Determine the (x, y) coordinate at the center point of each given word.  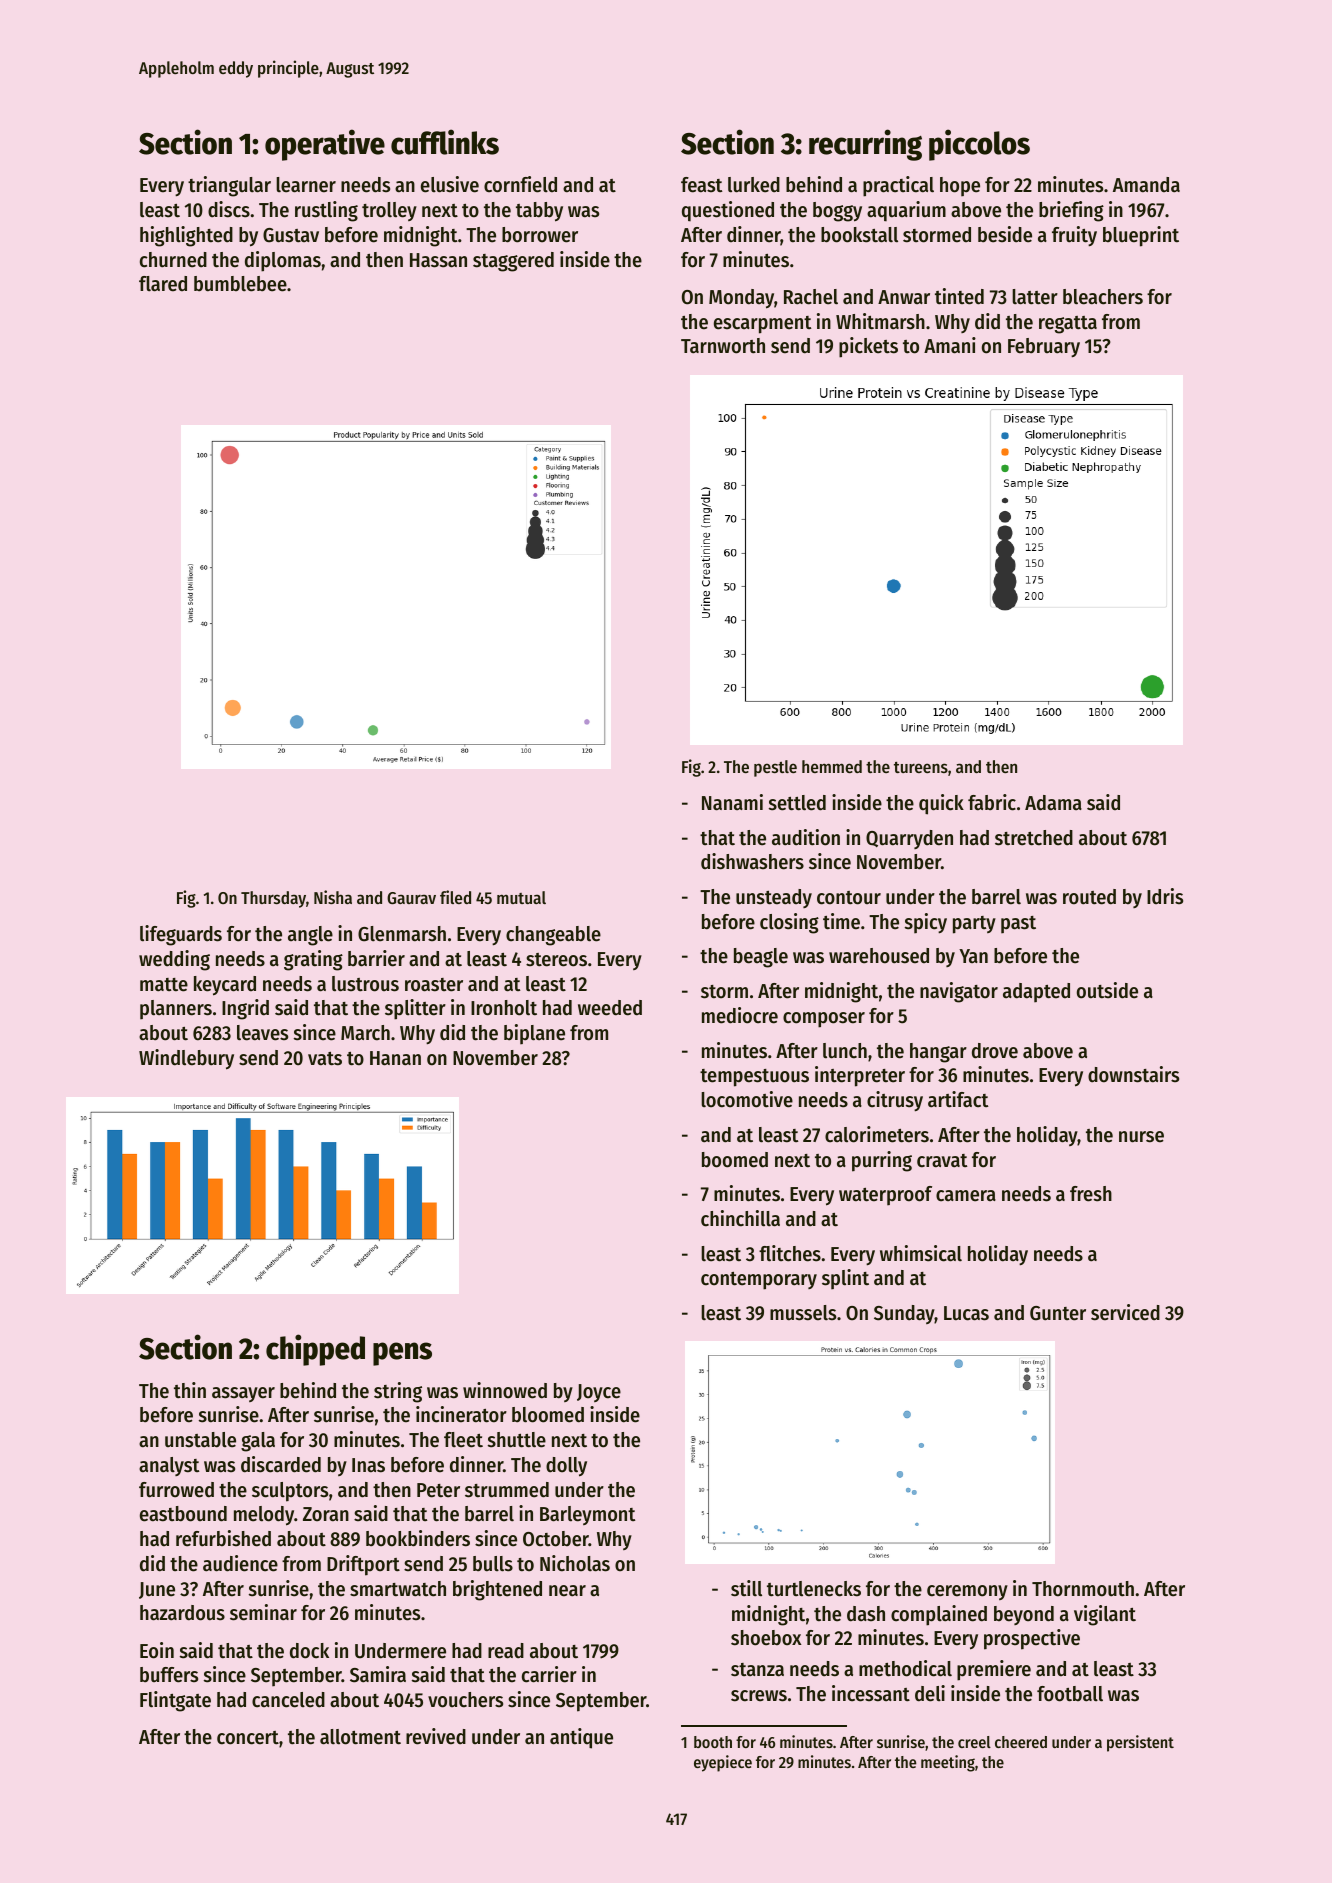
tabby (539, 212)
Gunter (1058, 1313)
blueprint (1141, 236)
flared (163, 284)
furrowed (176, 1490)
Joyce (599, 1393)
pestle (775, 768)
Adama (1053, 803)
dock (309, 1651)
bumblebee (240, 284)
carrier (549, 1674)
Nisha (333, 897)
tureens (921, 767)
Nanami (732, 802)
